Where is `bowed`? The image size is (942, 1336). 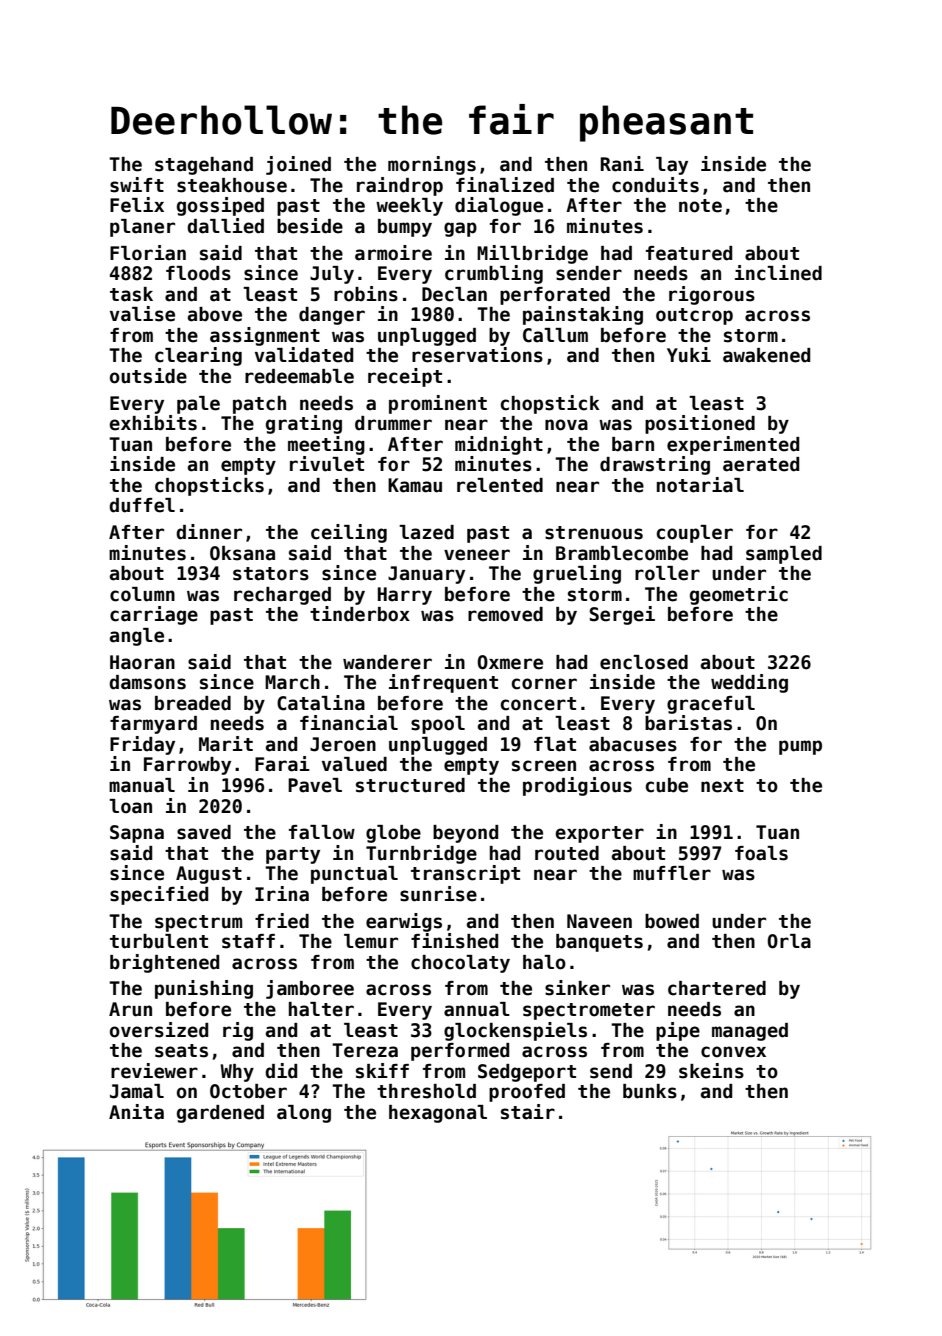
bowed is located at coordinates (672, 921).
